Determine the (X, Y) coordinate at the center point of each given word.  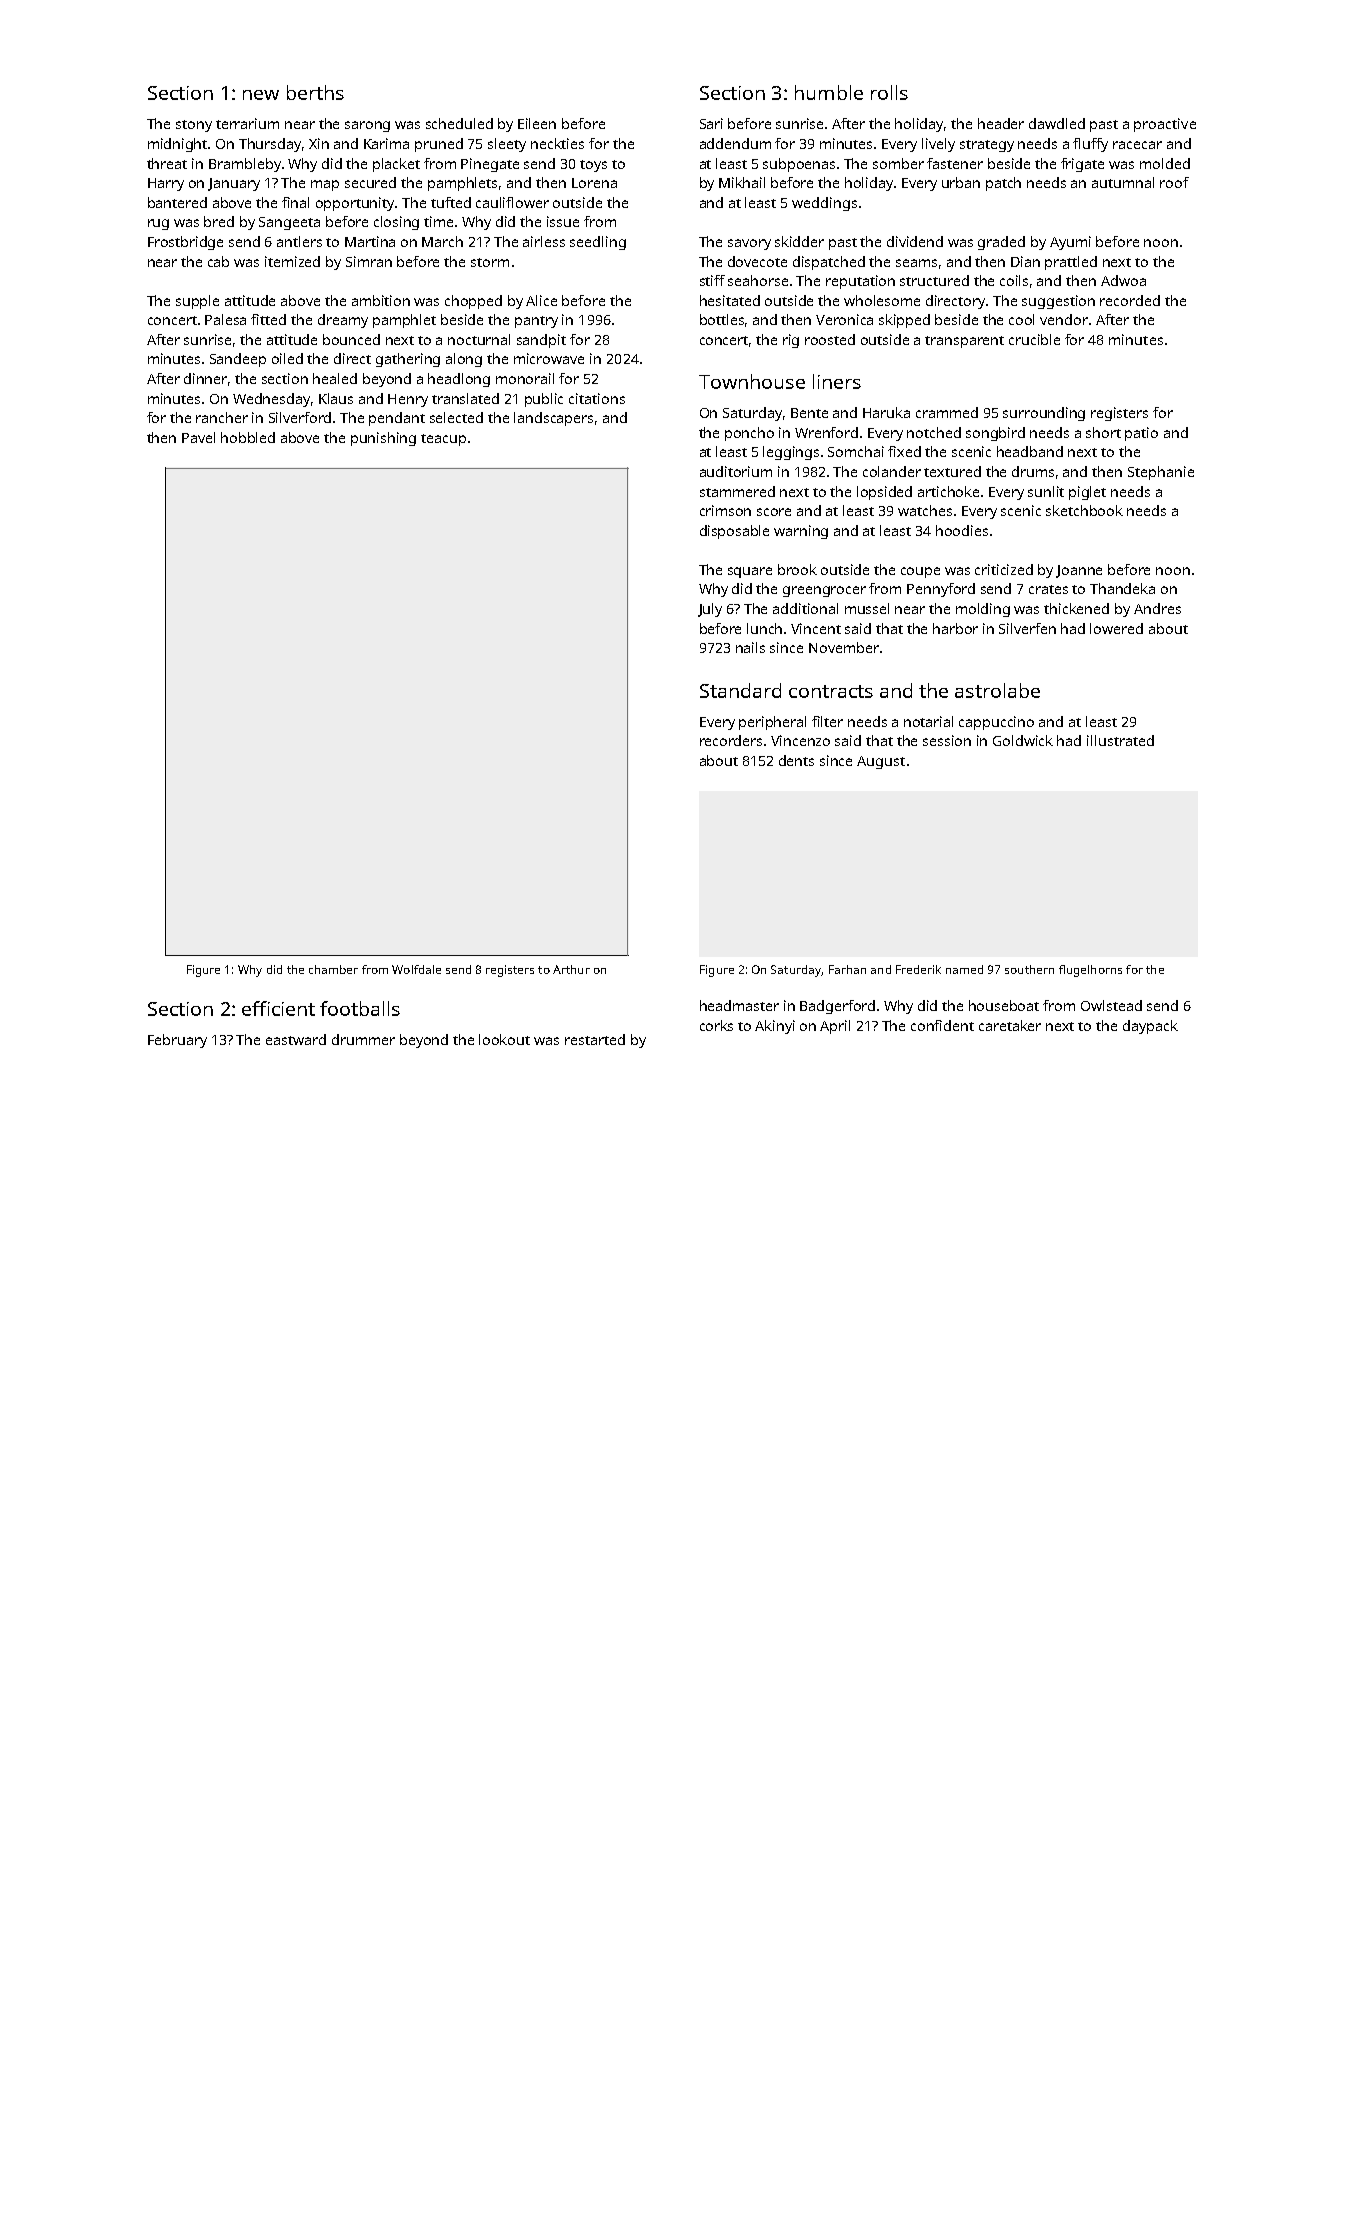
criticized (1004, 569)
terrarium (247, 123)
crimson (725, 510)
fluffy (1090, 145)
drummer (363, 1039)
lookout (504, 1039)
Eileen (537, 123)
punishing (383, 439)
